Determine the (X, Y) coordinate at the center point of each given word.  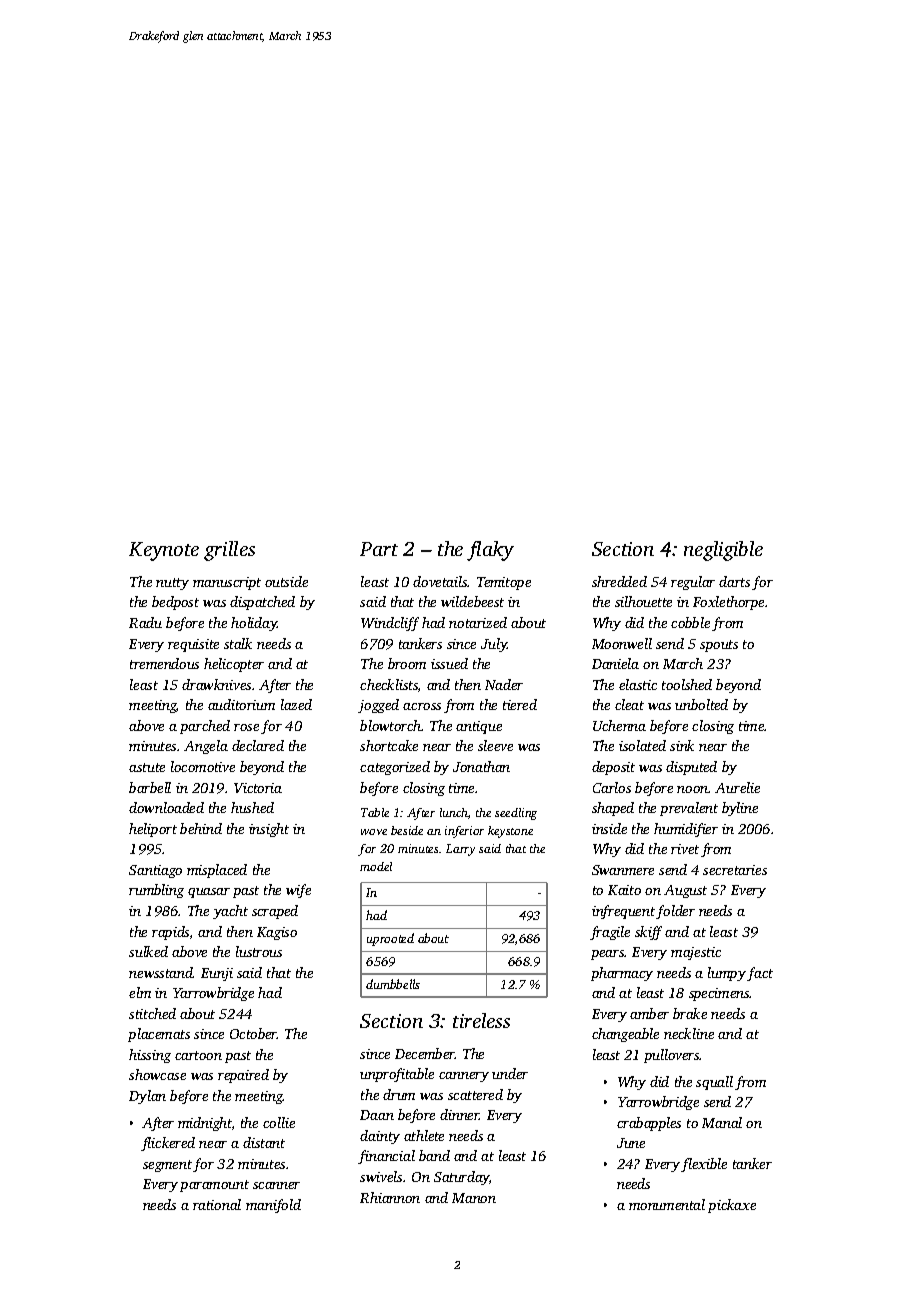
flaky (490, 551)
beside (407, 830)
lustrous (259, 951)
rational (217, 1204)
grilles (229, 551)
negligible (723, 551)
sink (682, 745)
